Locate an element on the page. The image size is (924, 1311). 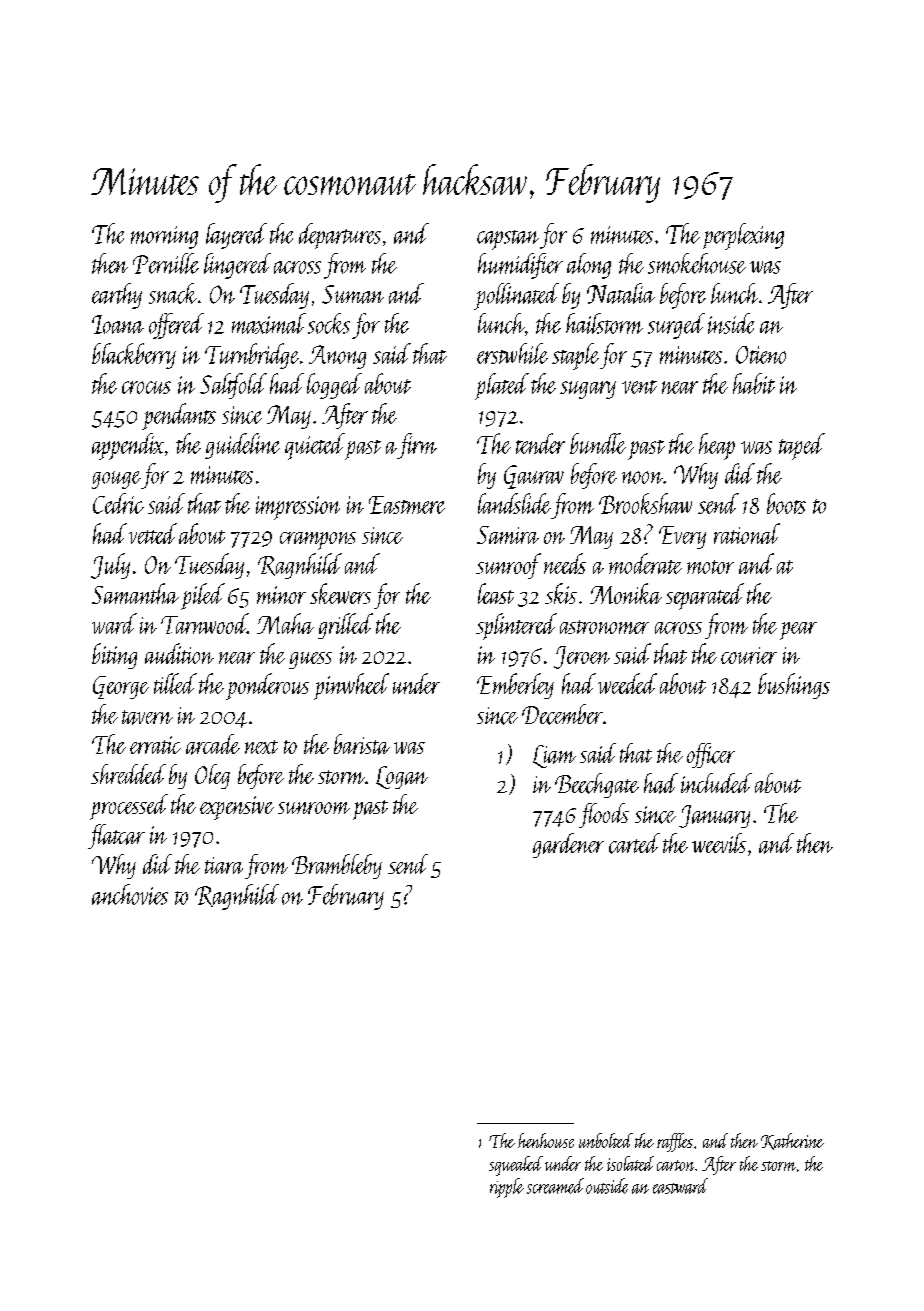
tiara is located at coordinates (224, 865).
